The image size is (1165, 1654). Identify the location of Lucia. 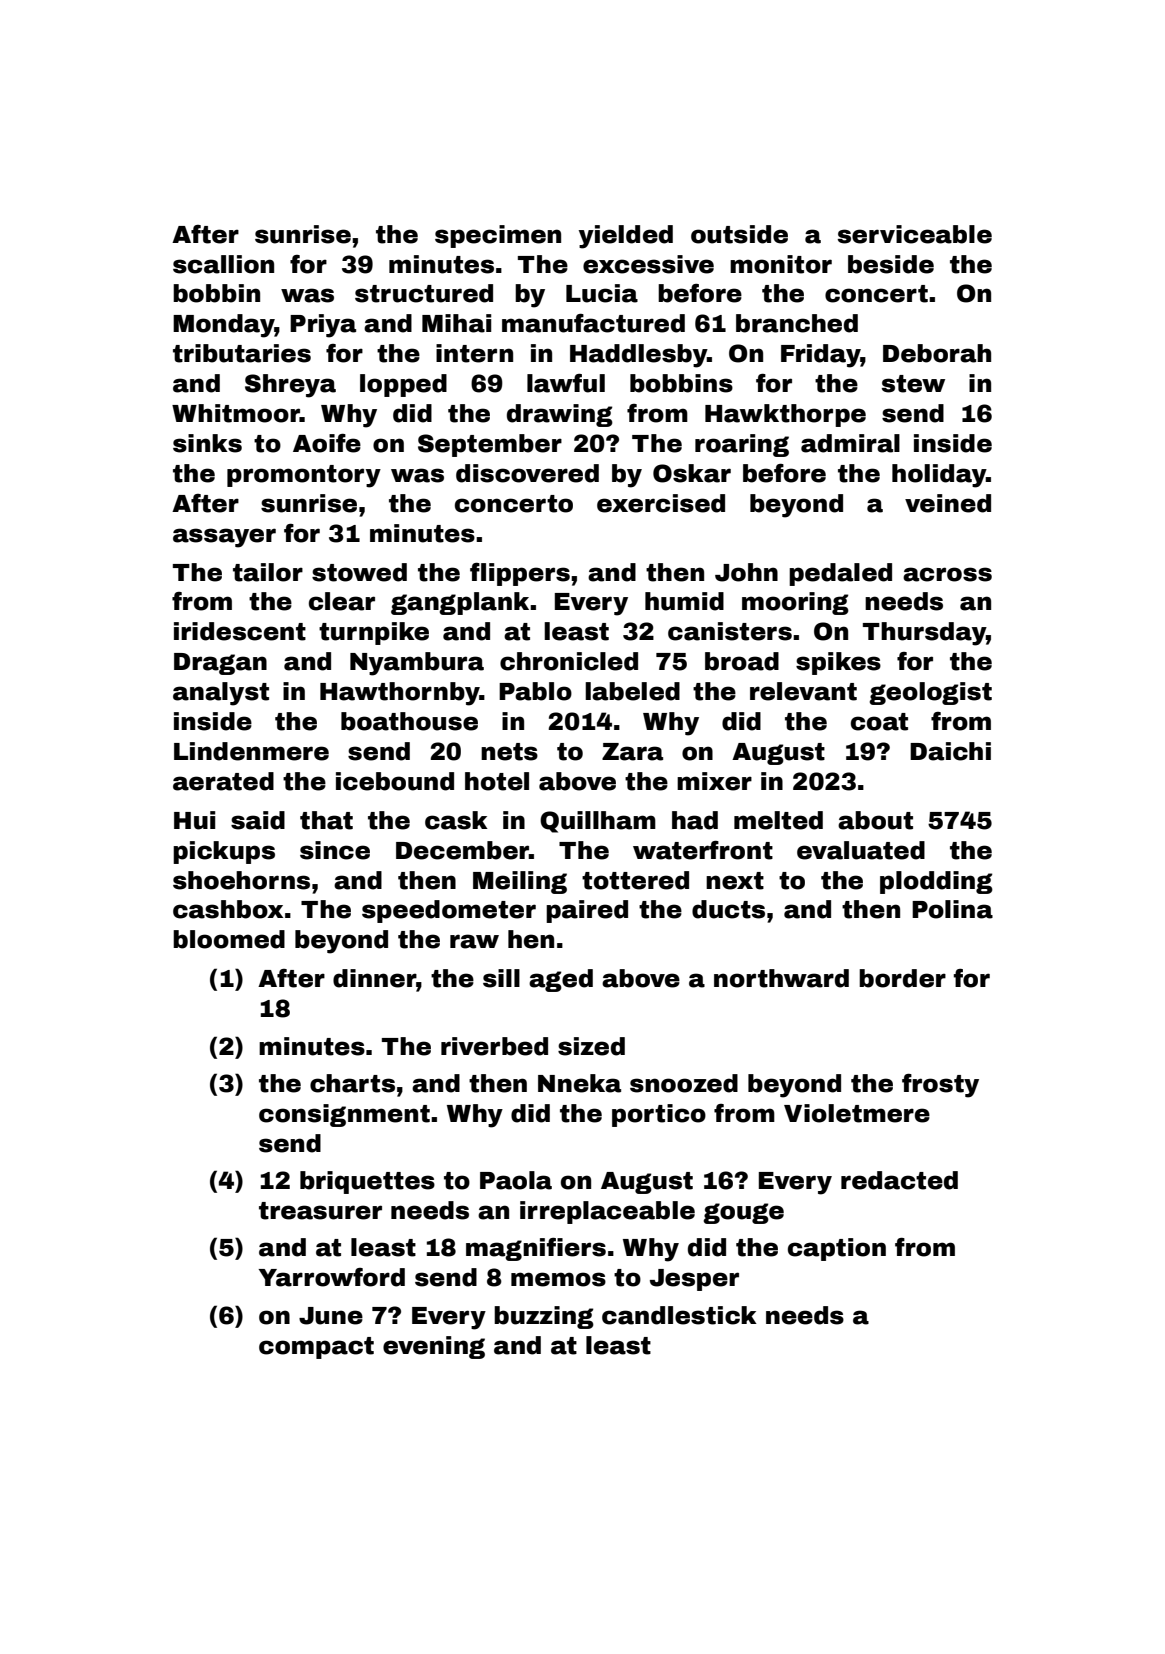
(602, 293).
